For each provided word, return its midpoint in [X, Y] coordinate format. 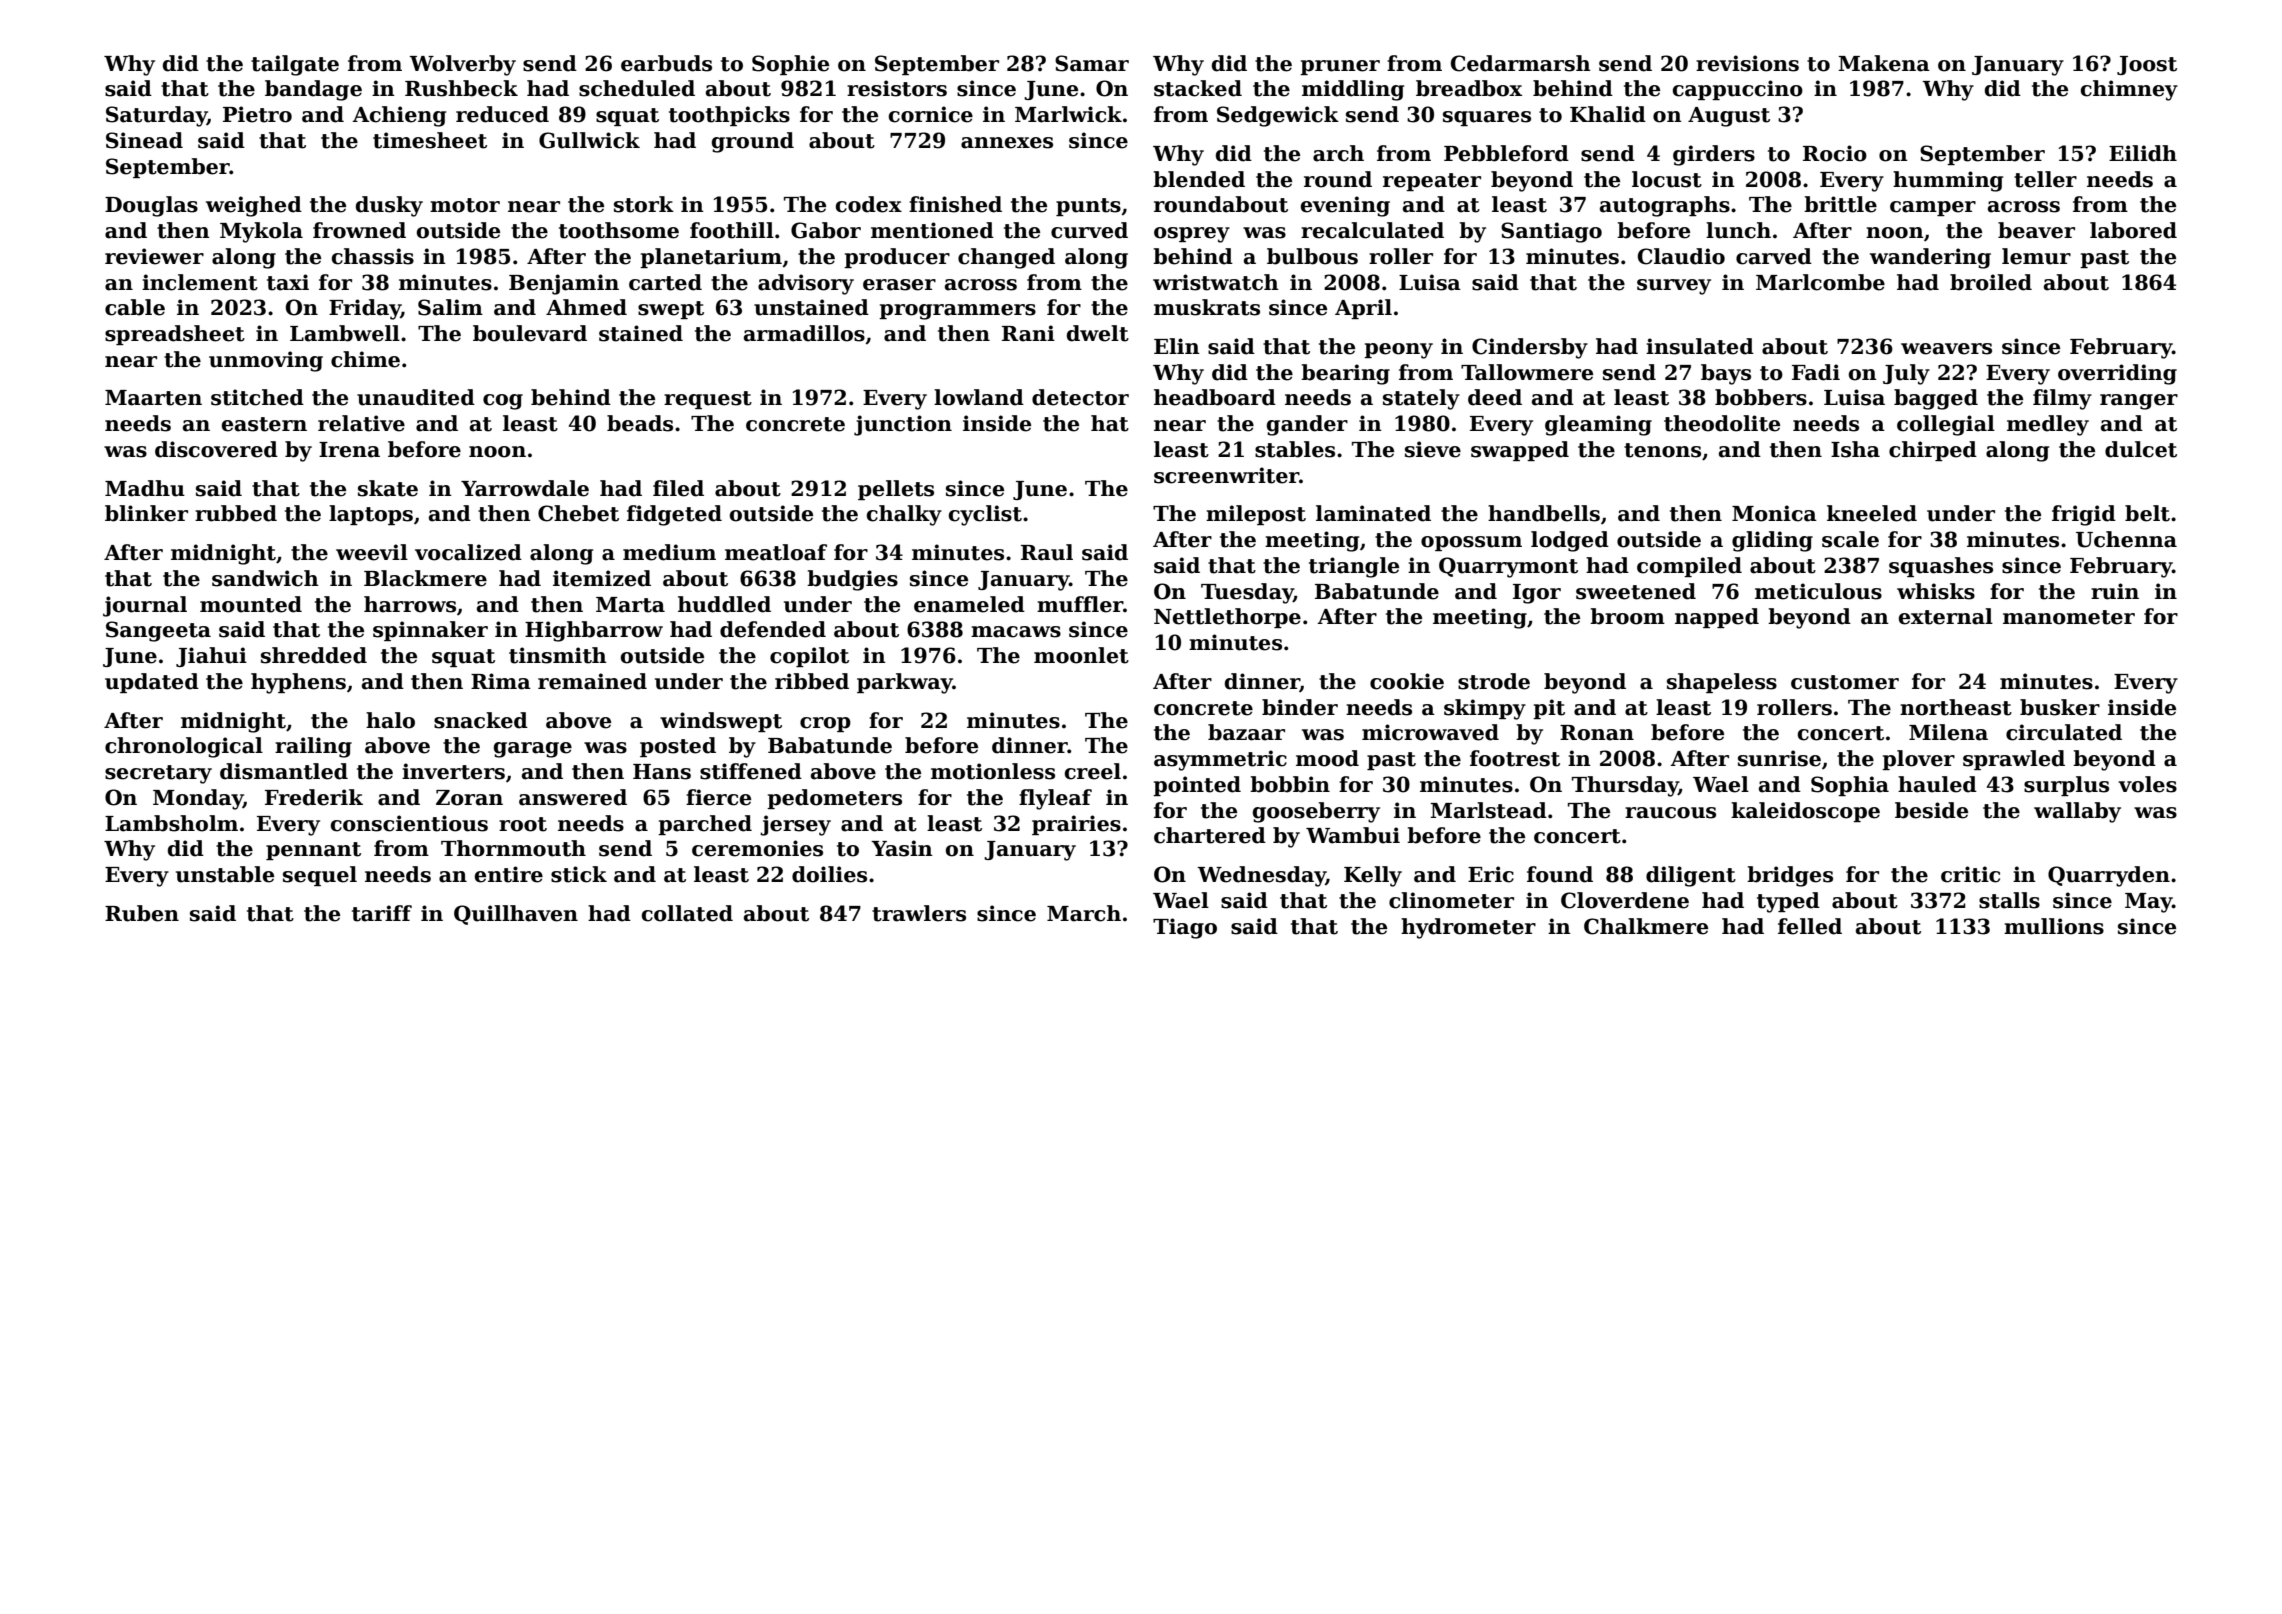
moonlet [1081, 655]
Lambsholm [171, 823]
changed [1006, 258]
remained [592, 681]
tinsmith [558, 655]
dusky [389, 206]
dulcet [2141, 449]
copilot [809, 657]
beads [640, 423]
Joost [2147, 65]
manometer [2069, 617]
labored [2133, 230]
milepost [1256, 515]
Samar [1092, 63]
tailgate [295, 65]
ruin [2115, 591]
